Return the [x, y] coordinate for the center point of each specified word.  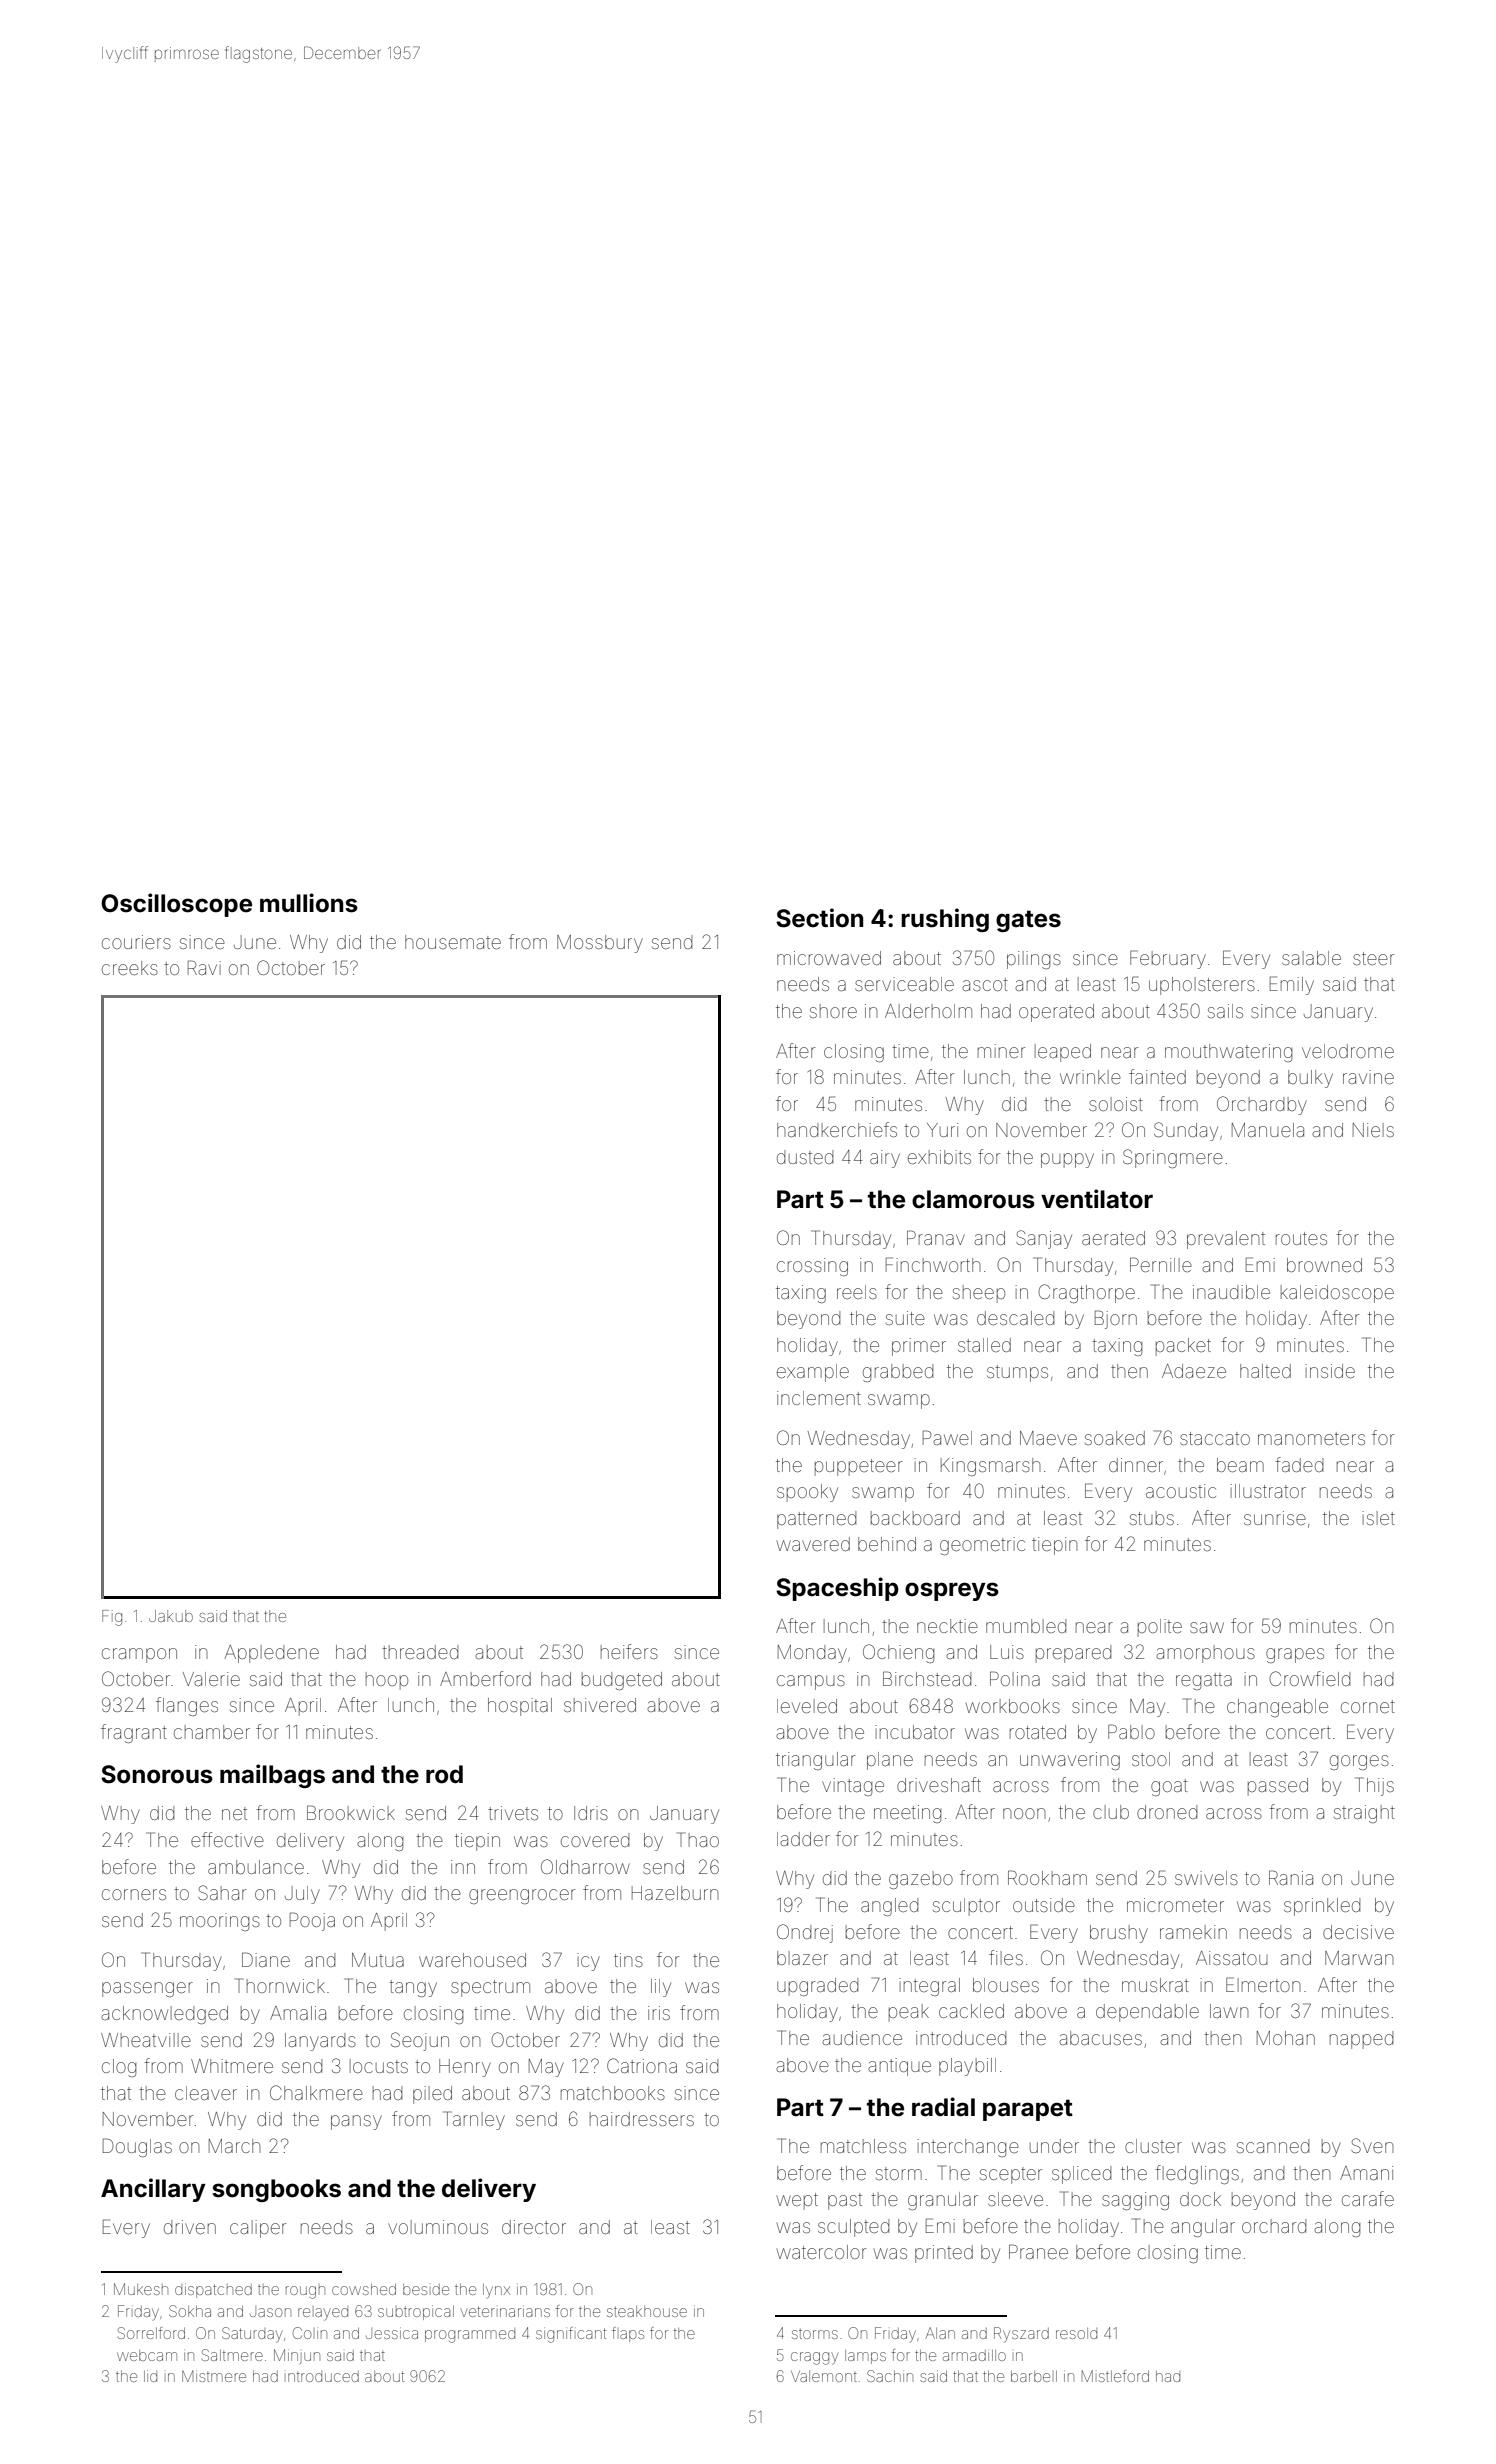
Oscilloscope [176, 905]
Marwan [1359, 1958]
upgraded [817, 1987]
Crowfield [1309, 1678]
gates [1028, 921]
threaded [420, 1652]
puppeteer [858, 1467]
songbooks [276, 2190]
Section [819, 918]
